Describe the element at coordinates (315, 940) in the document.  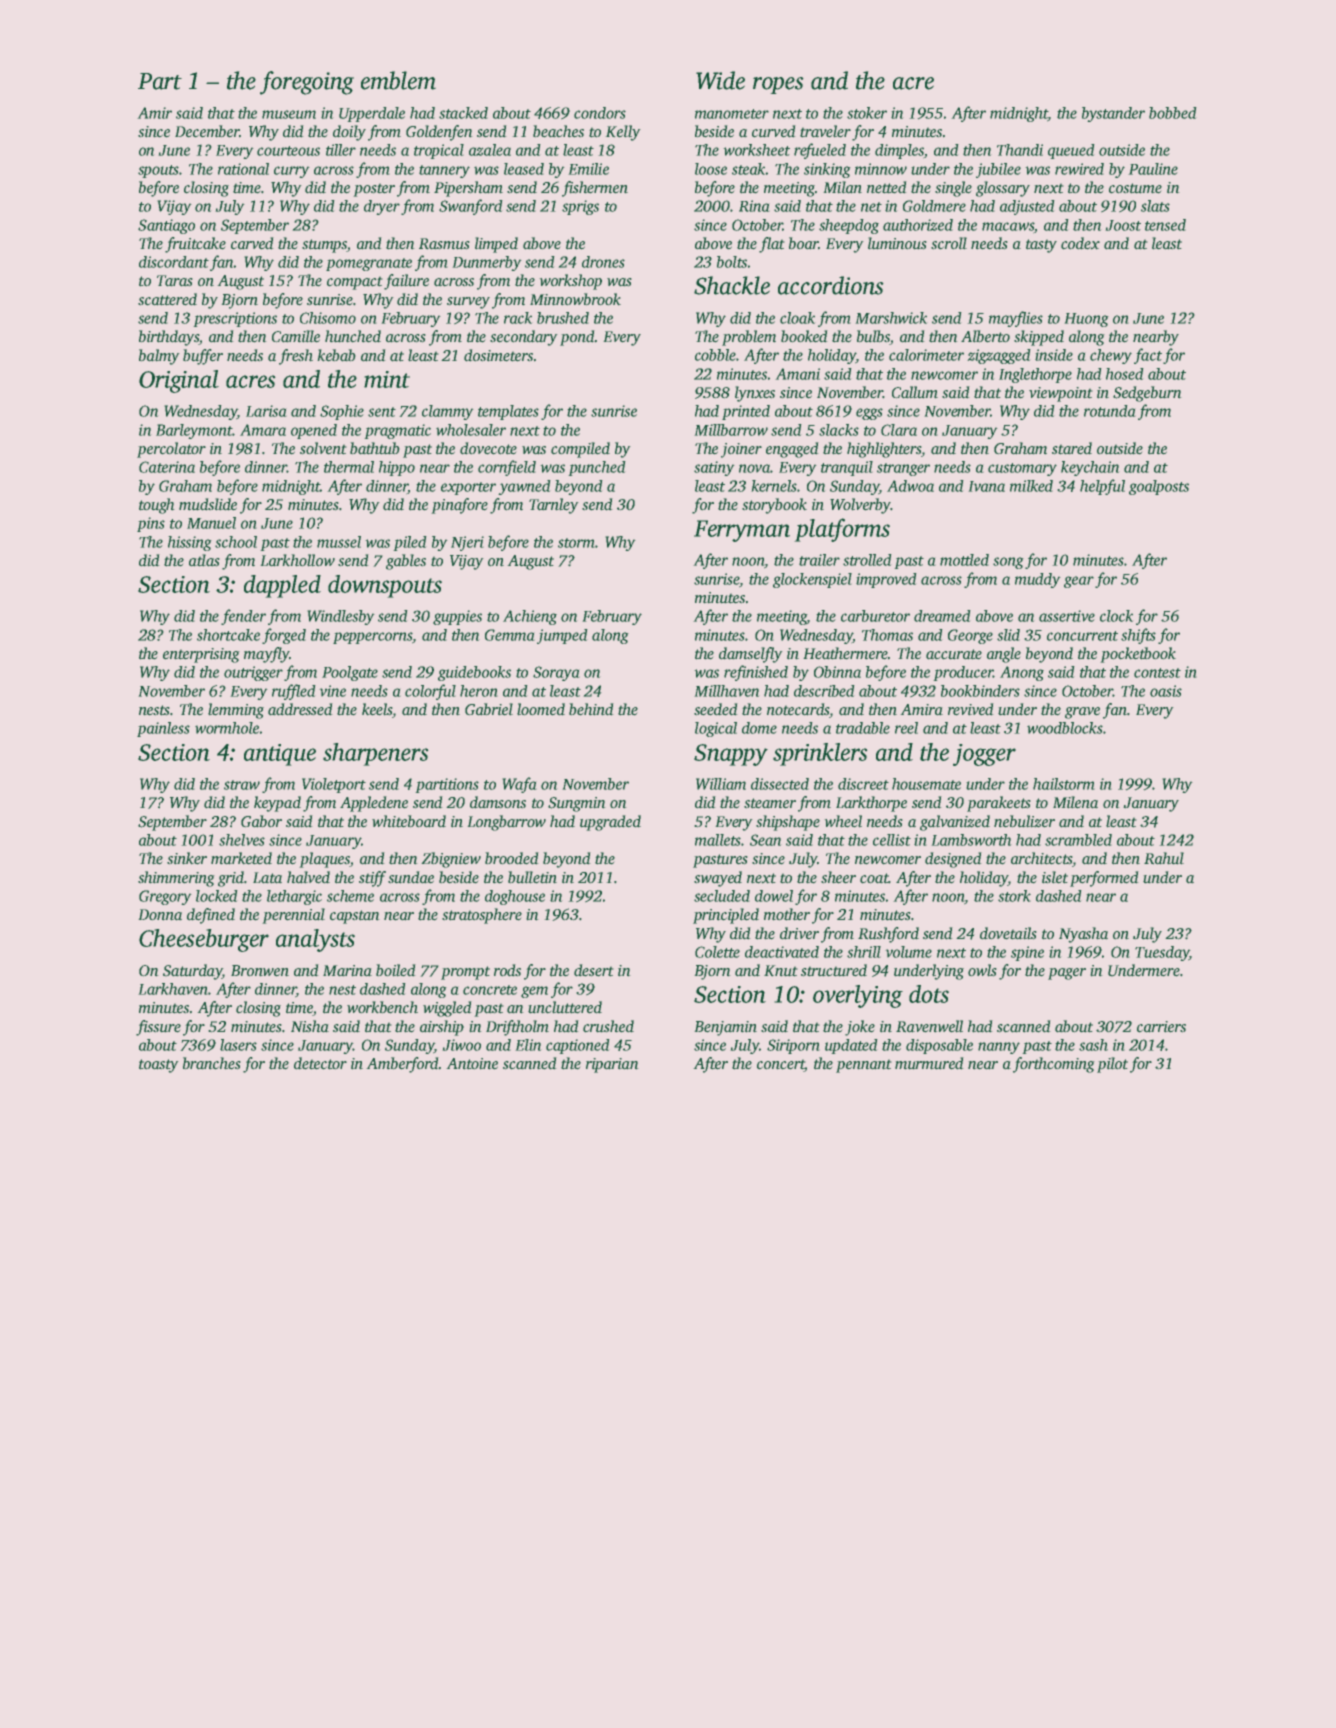
I see `analysts` at that location.
